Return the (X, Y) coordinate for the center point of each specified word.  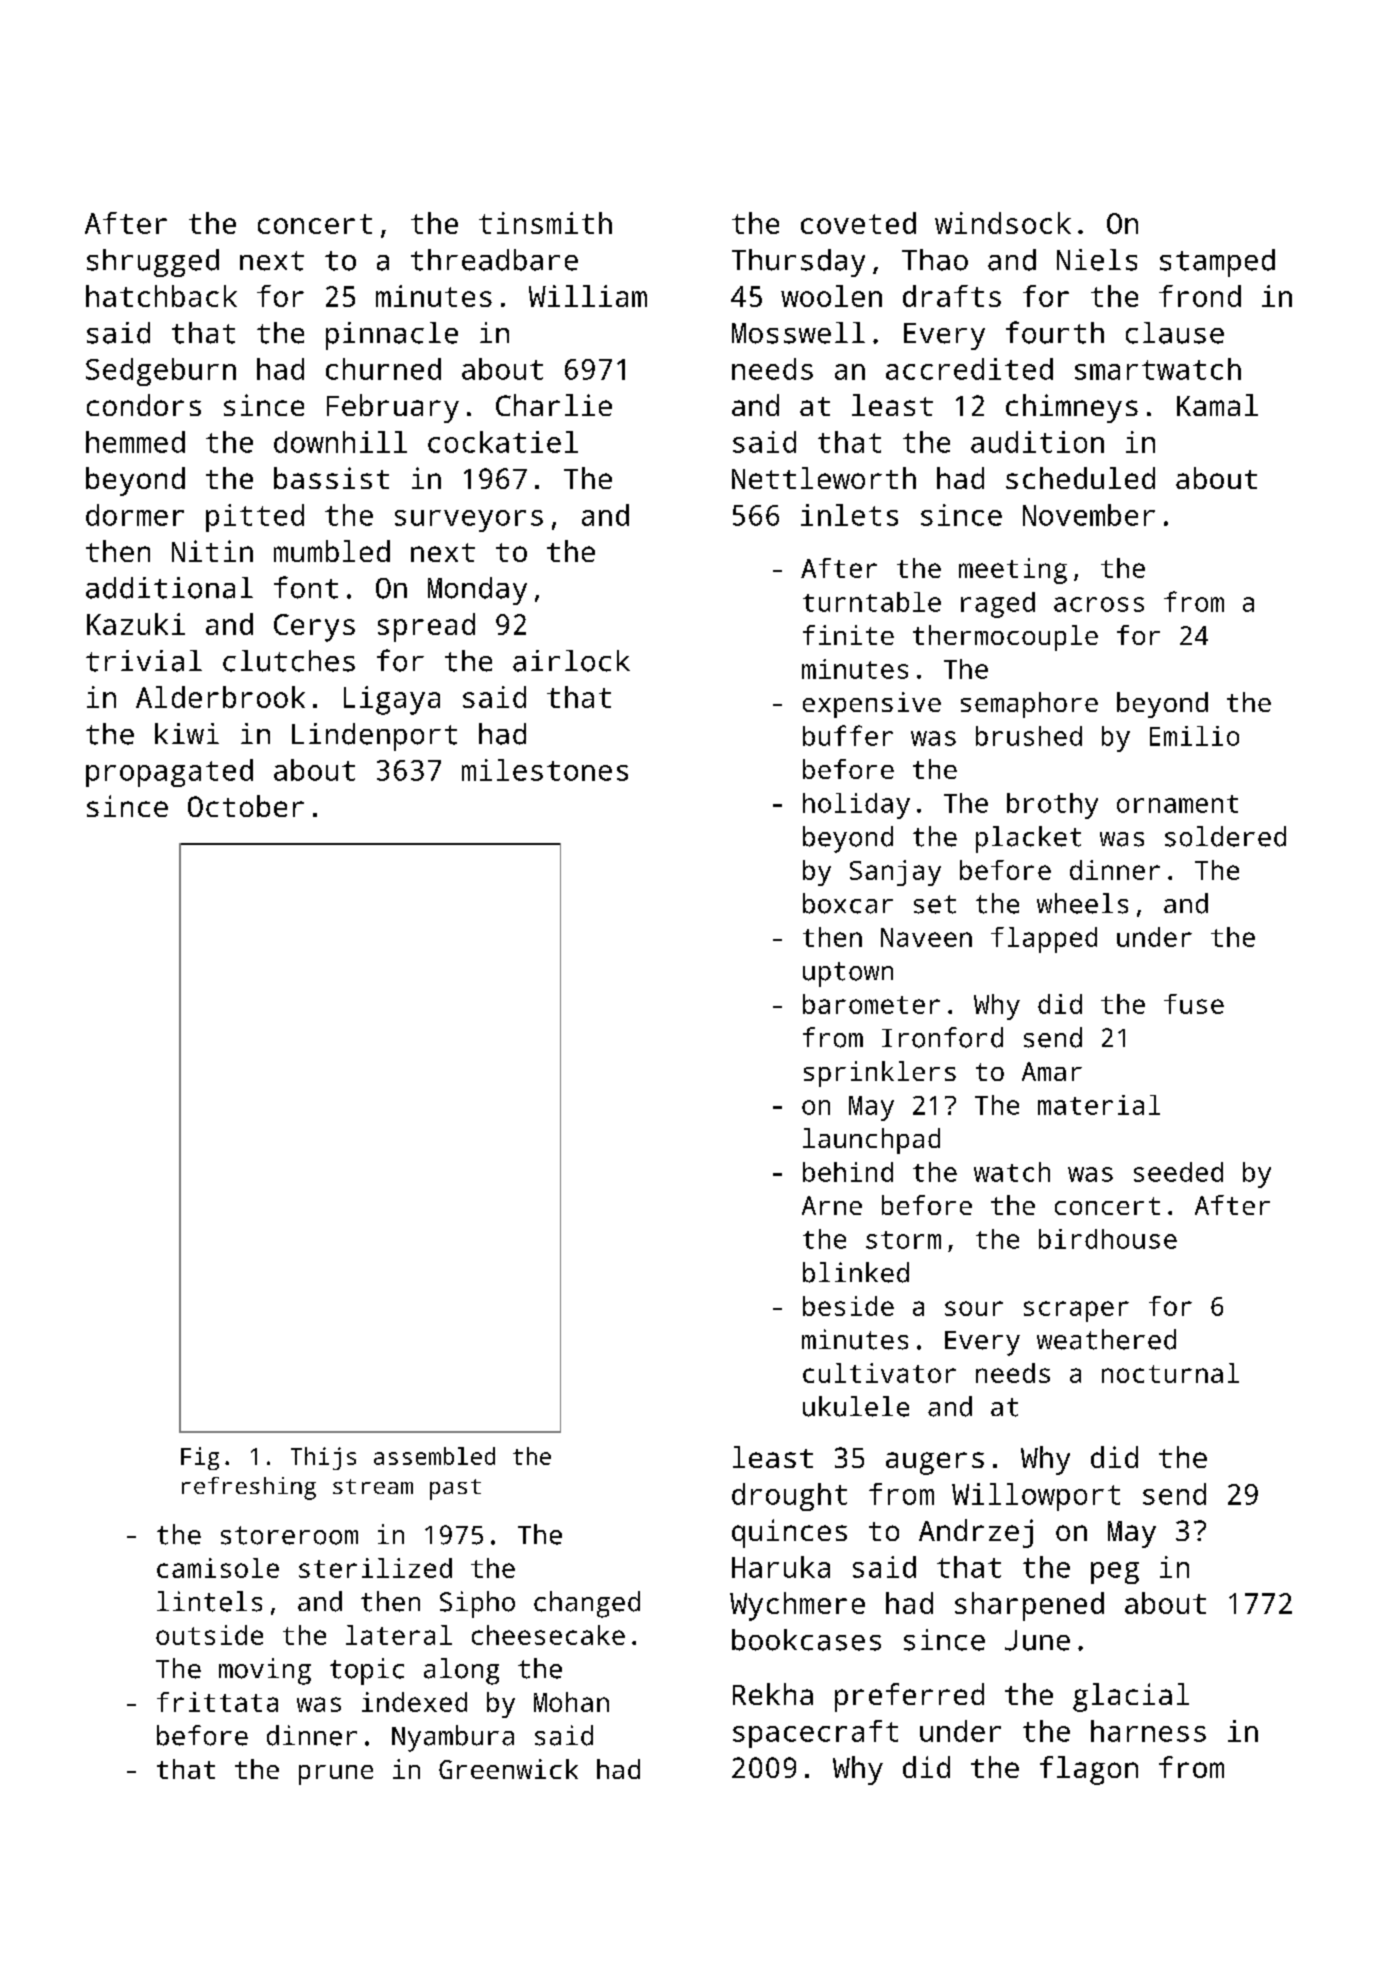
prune (336, 1775)
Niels (1097, 260)
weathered (1106, 1339)
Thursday (798, 263)
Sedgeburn (161, 372)
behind (848, 1172)
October (246, 806)
